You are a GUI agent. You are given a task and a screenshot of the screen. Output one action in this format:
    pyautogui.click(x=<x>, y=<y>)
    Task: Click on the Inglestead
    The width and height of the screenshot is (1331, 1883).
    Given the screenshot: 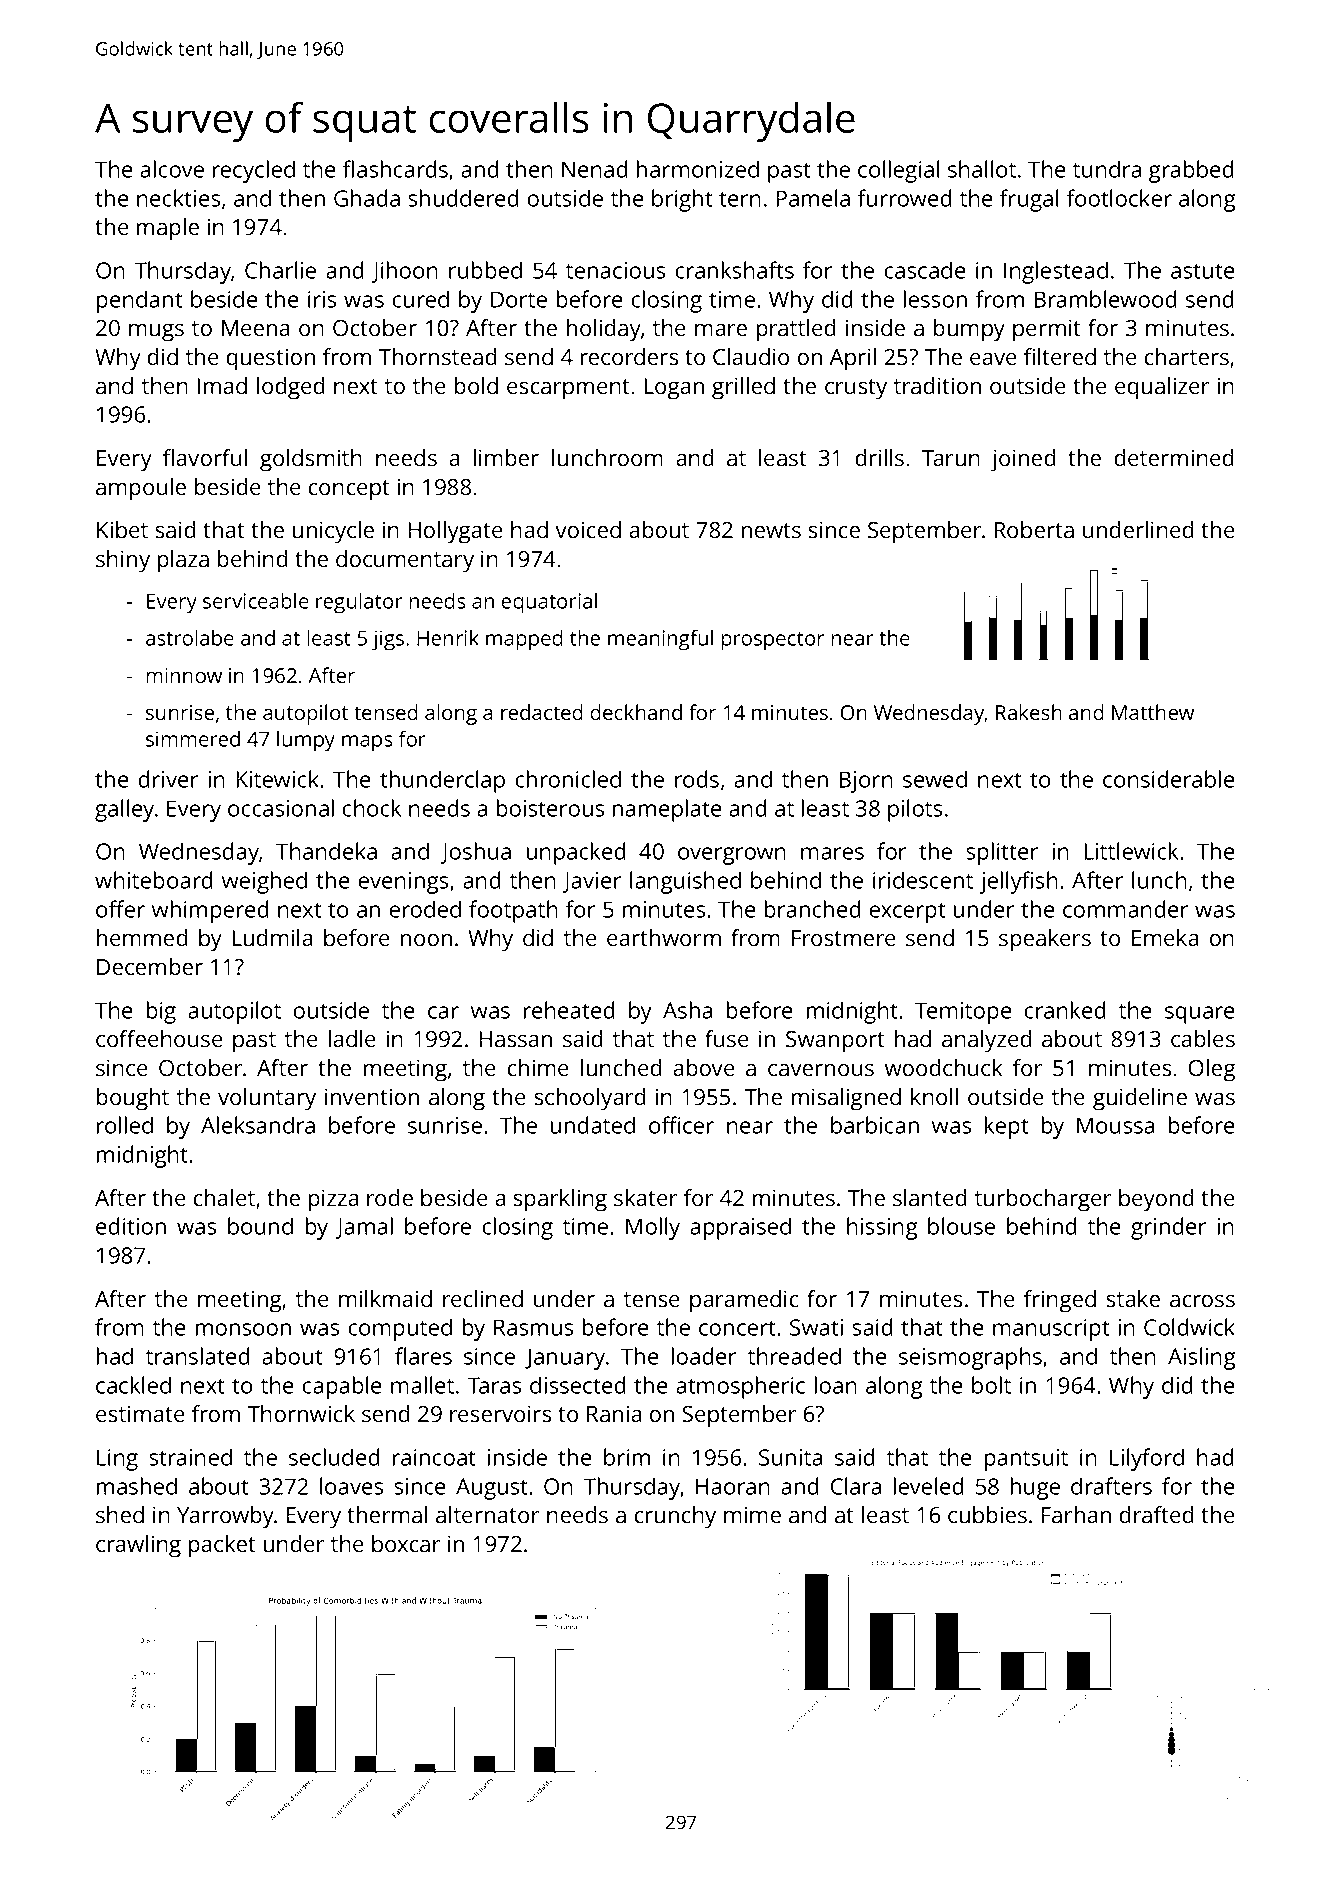 What is the action you would take?
    pyautogui.click(x=1056, y=272)
